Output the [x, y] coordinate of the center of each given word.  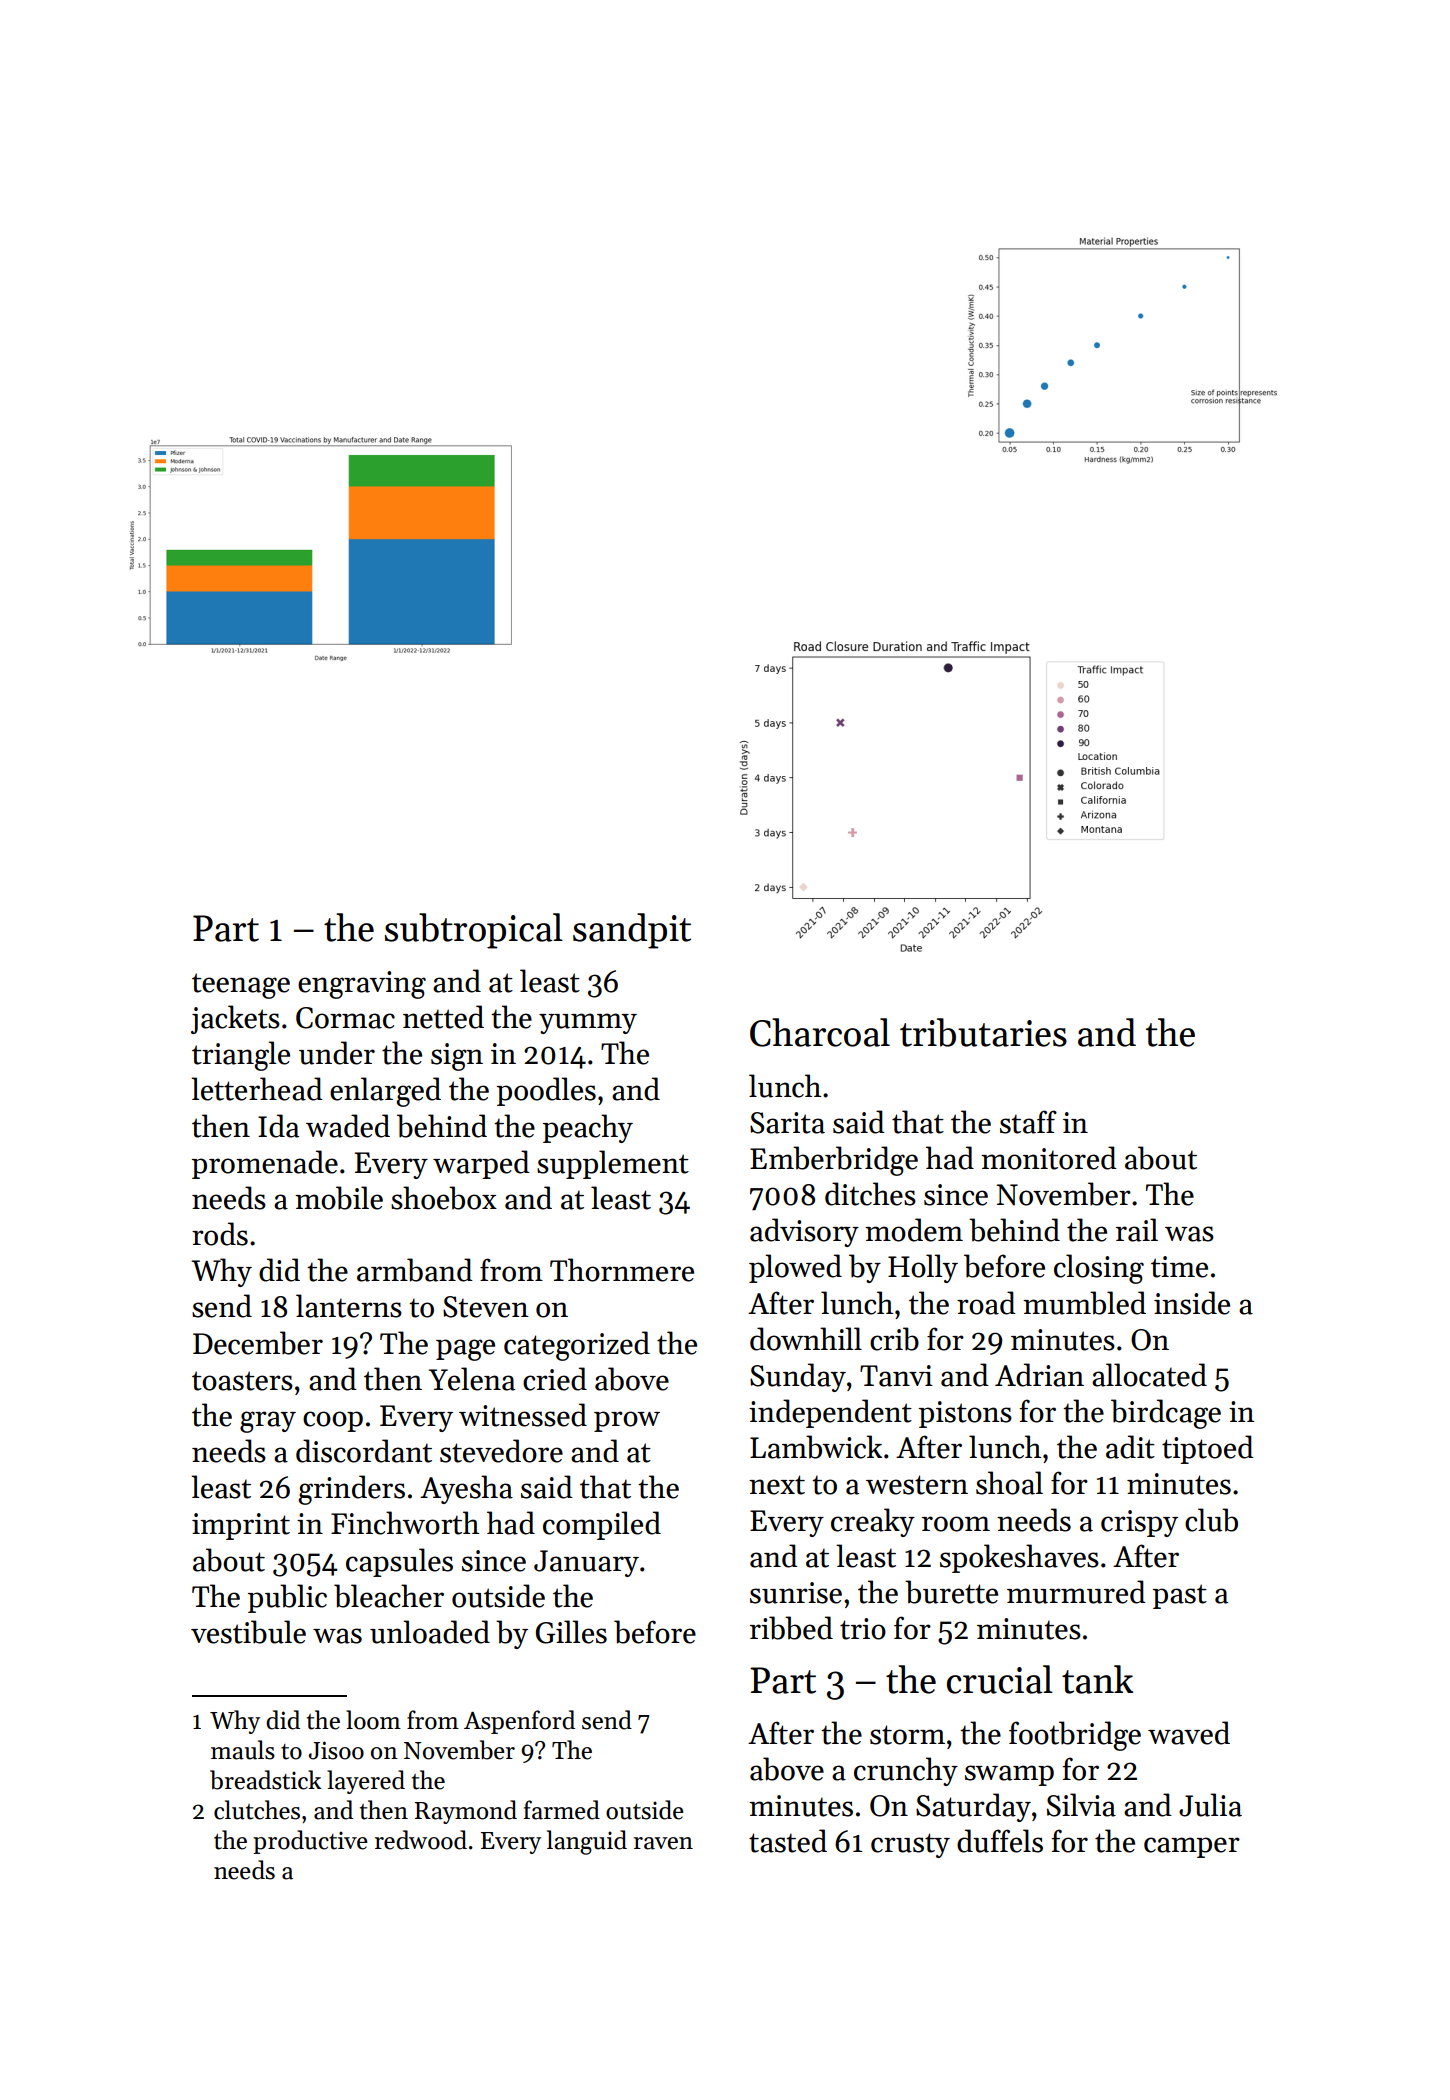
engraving [362, 985]
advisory [804, 1232]
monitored [1049, 1158]
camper [1192, 1847]
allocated [1149, 1375]
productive [310, 1842]
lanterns [349, 1306]
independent [830, 1413]
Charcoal [820, 1032]
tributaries [983, 1032]
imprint [241, 1526]
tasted [788, 1841]
